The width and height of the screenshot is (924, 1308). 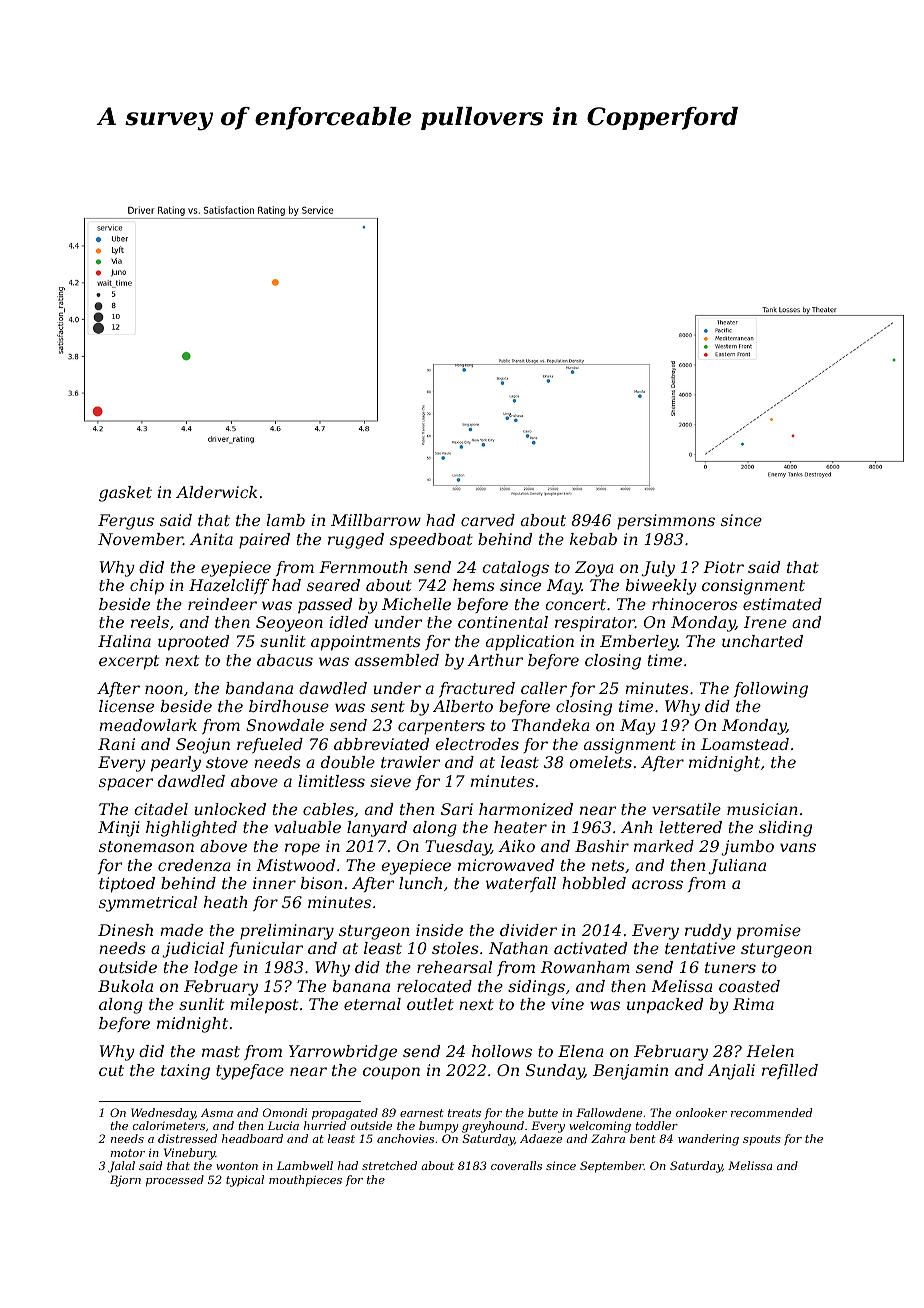 I want to click on uprooted, so click(x=193, y=643).
